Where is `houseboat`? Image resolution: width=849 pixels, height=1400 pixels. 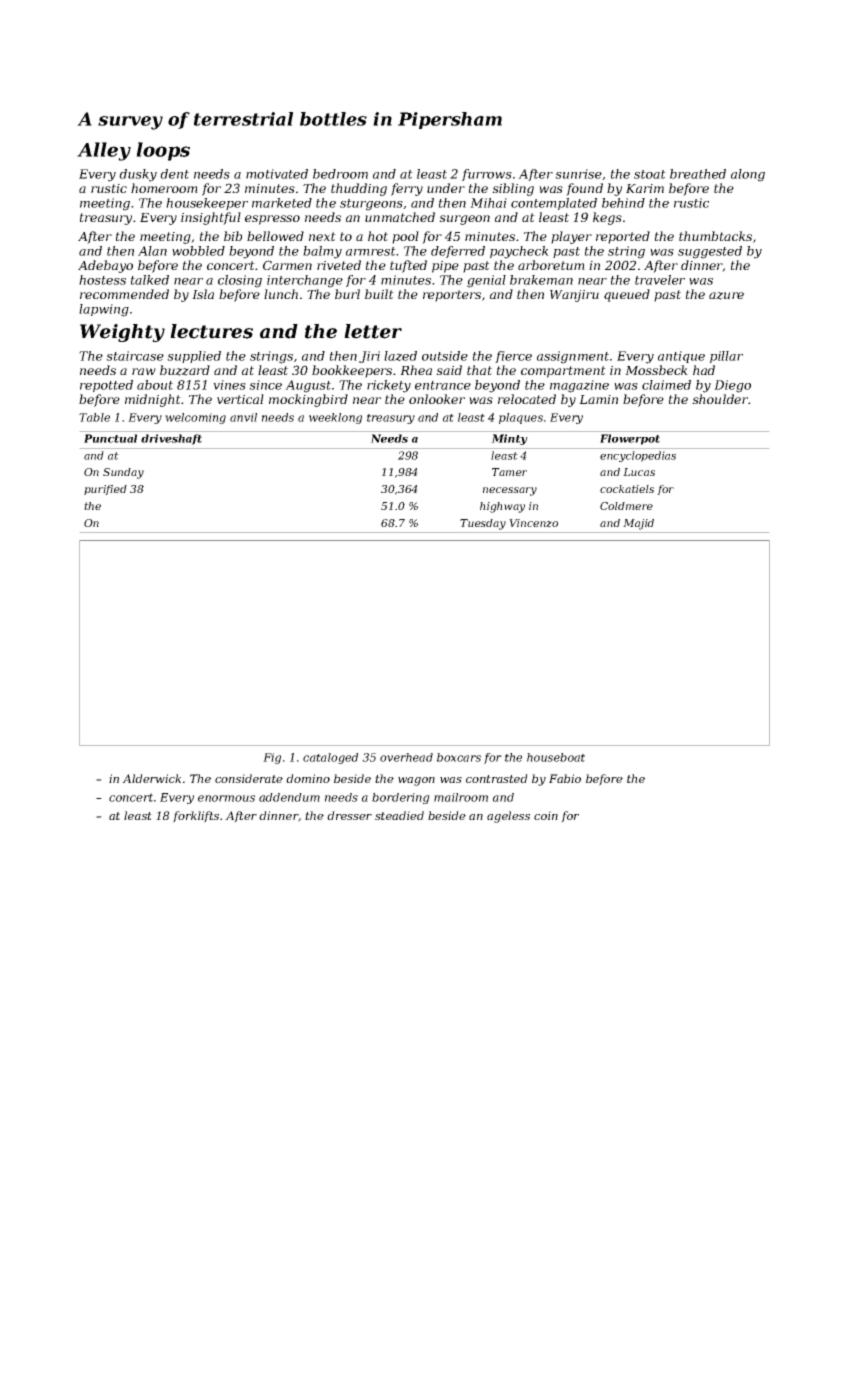 houseboat is located at coordinates (556, 757).
